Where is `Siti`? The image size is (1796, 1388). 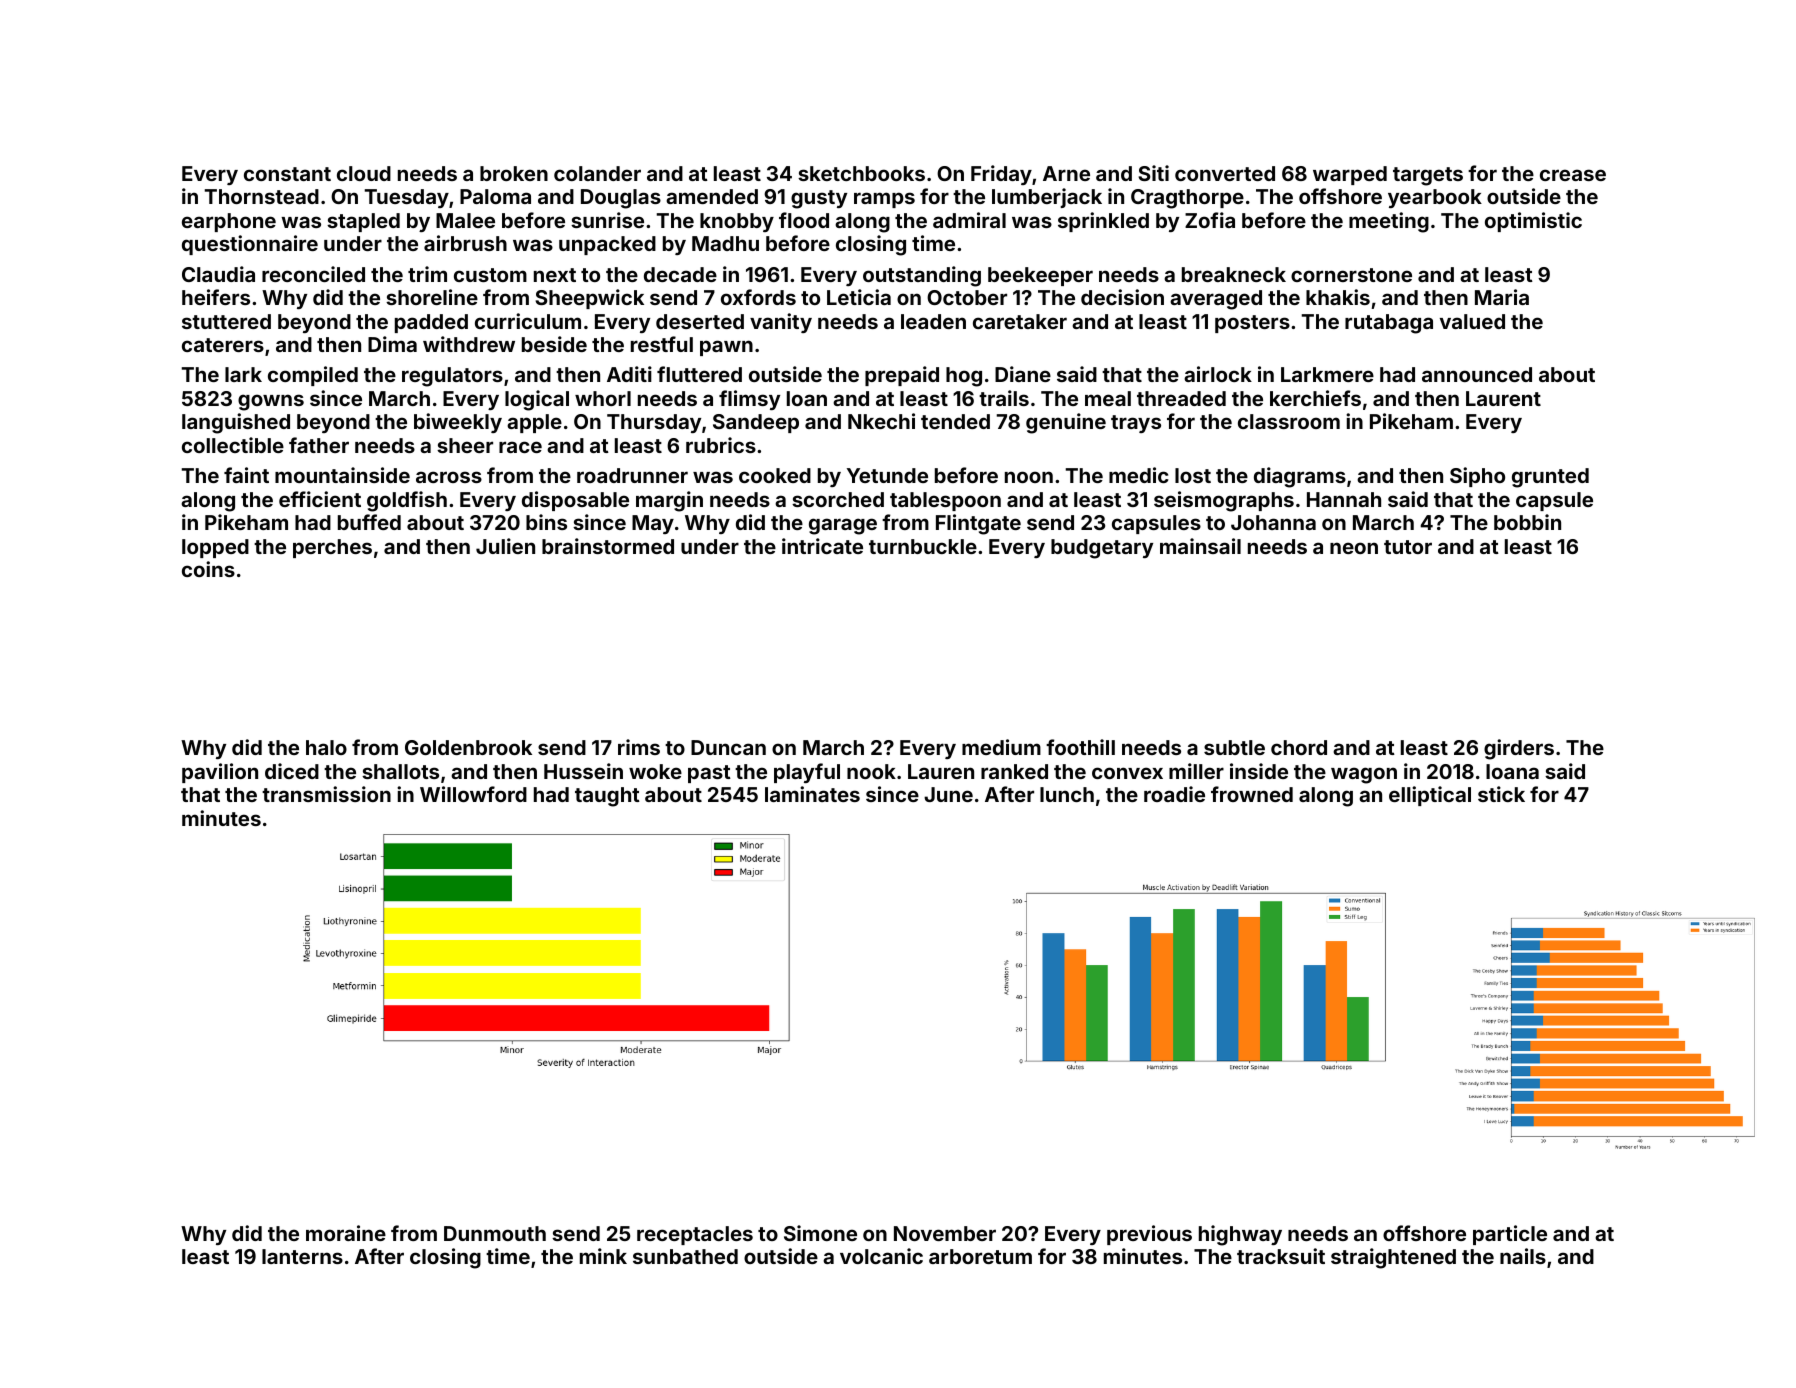
Siti is located at coordinates (1153, 173).
